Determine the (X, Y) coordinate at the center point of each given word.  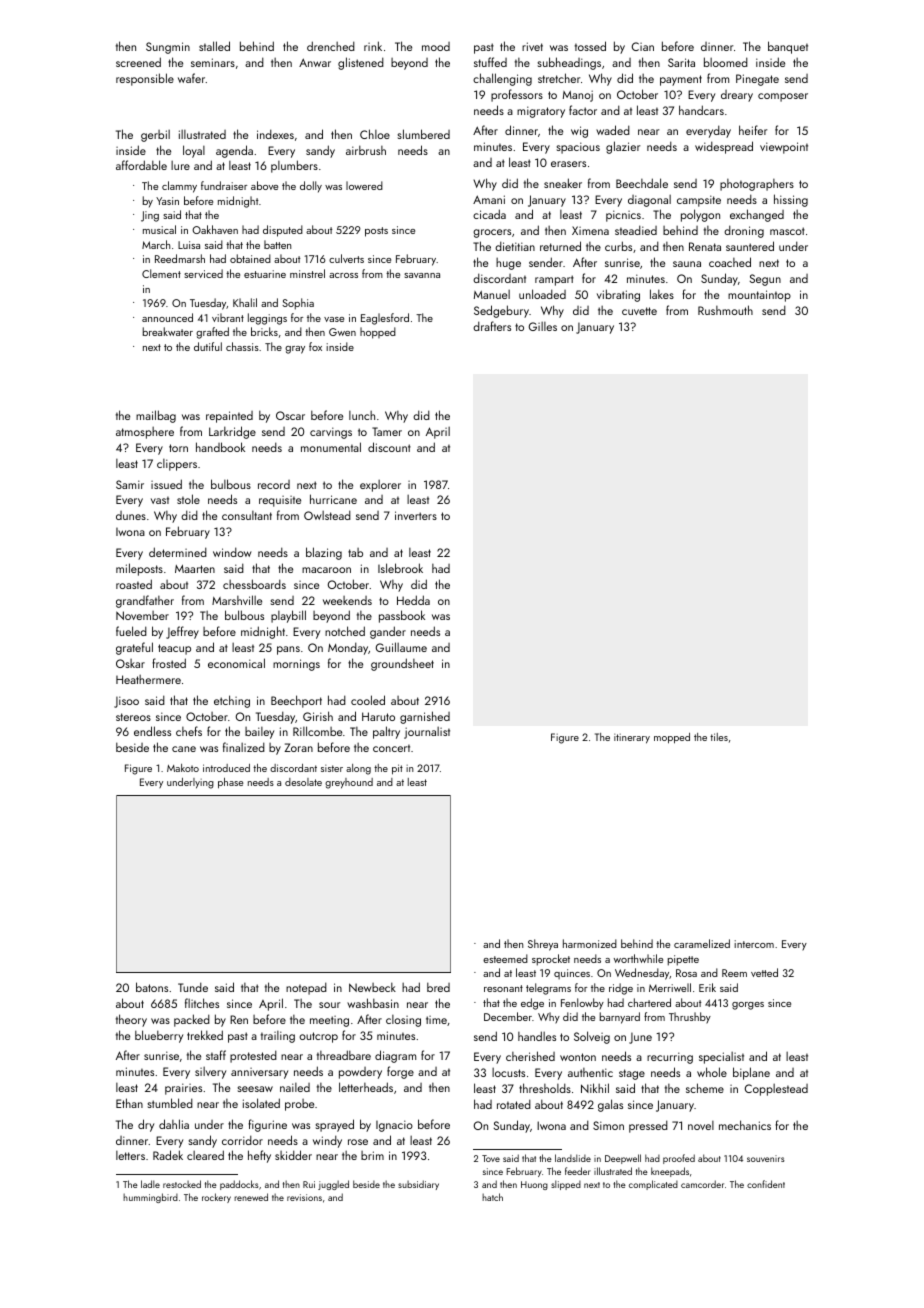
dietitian (515, 246)
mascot (787, 231)
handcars (701, 110)
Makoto (183, 768)
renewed (251, 1197)
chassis (242, 346)
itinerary (632, 739)
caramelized (702, 943)
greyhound (349, 783)
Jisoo (126, 702)
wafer (192, 78)
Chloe (375, 134)
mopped (672, 738)
